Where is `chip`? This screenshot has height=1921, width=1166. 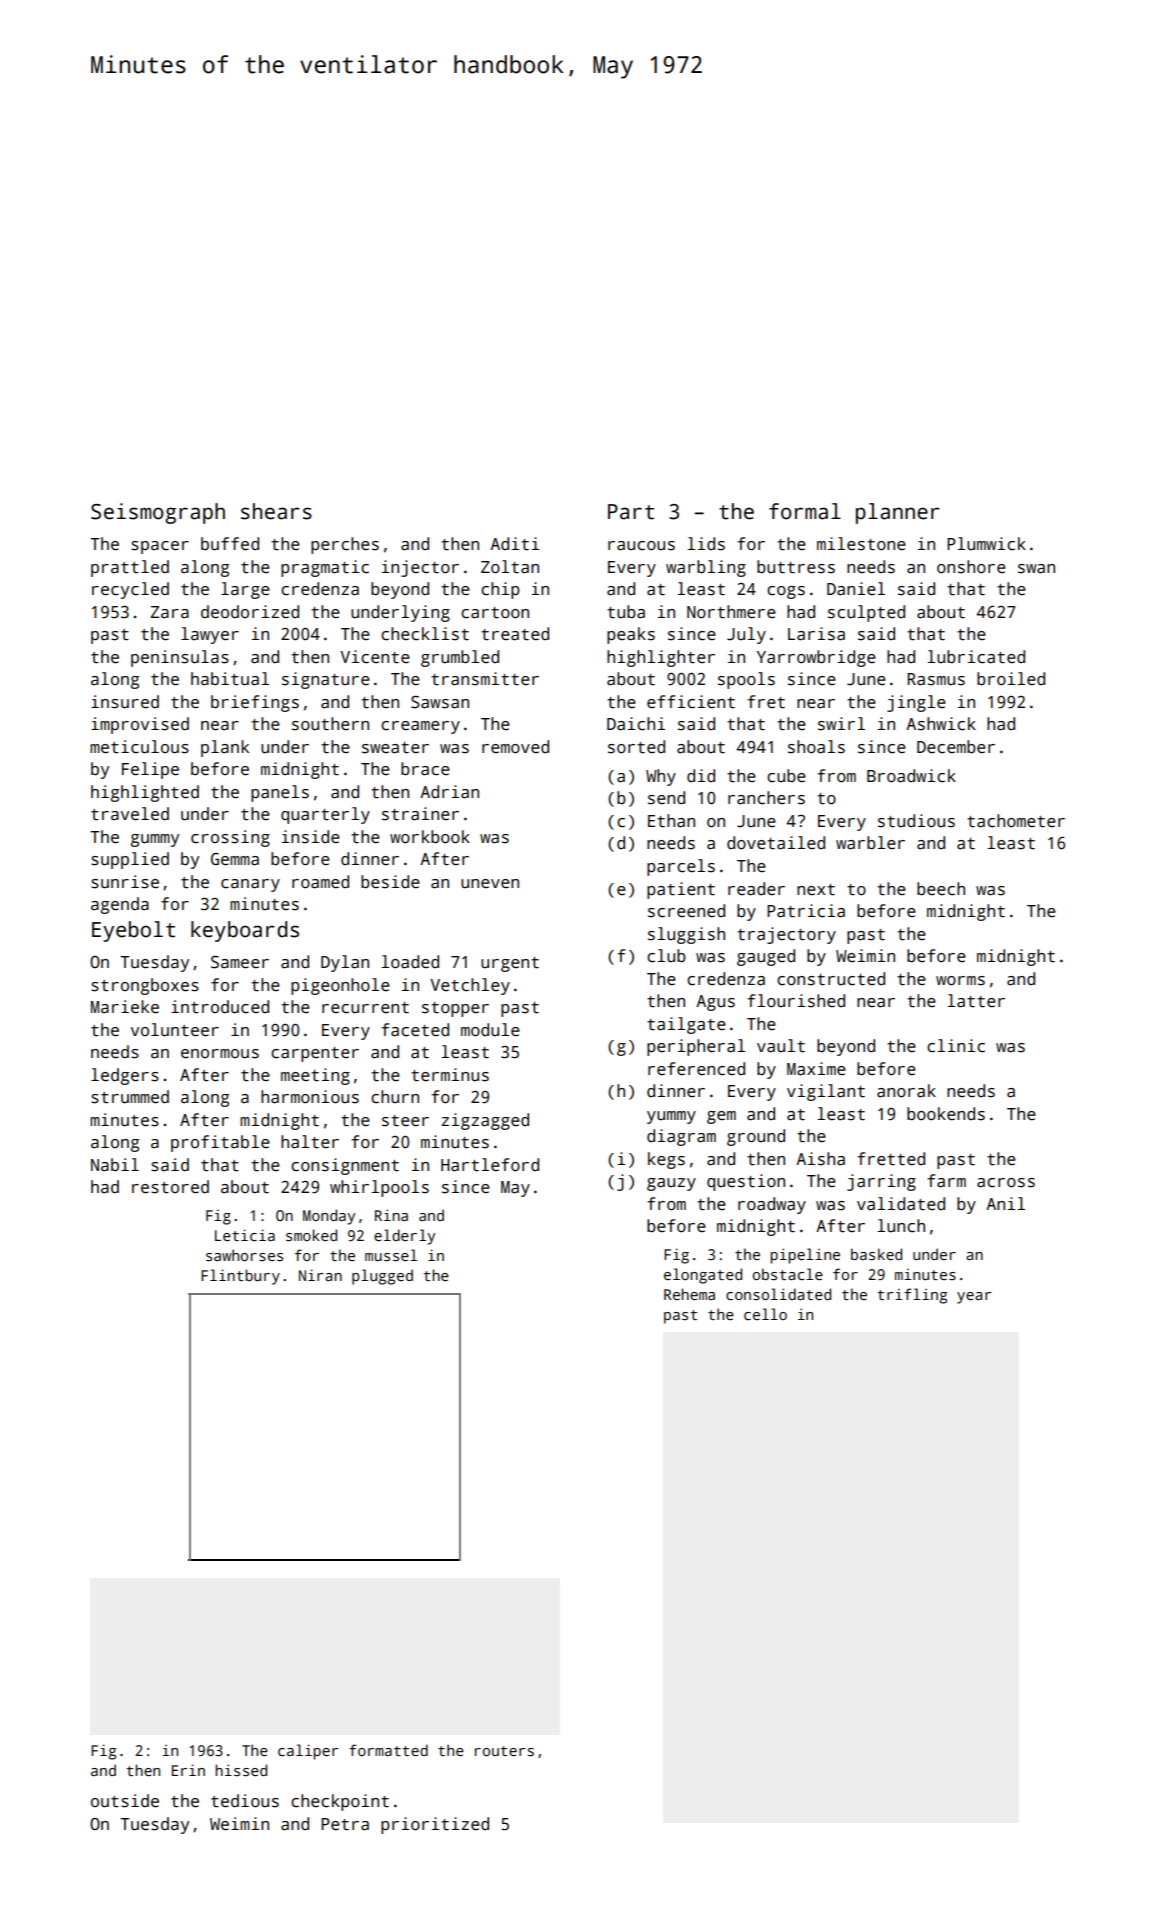 chip is located at coordinates (500, 590).
